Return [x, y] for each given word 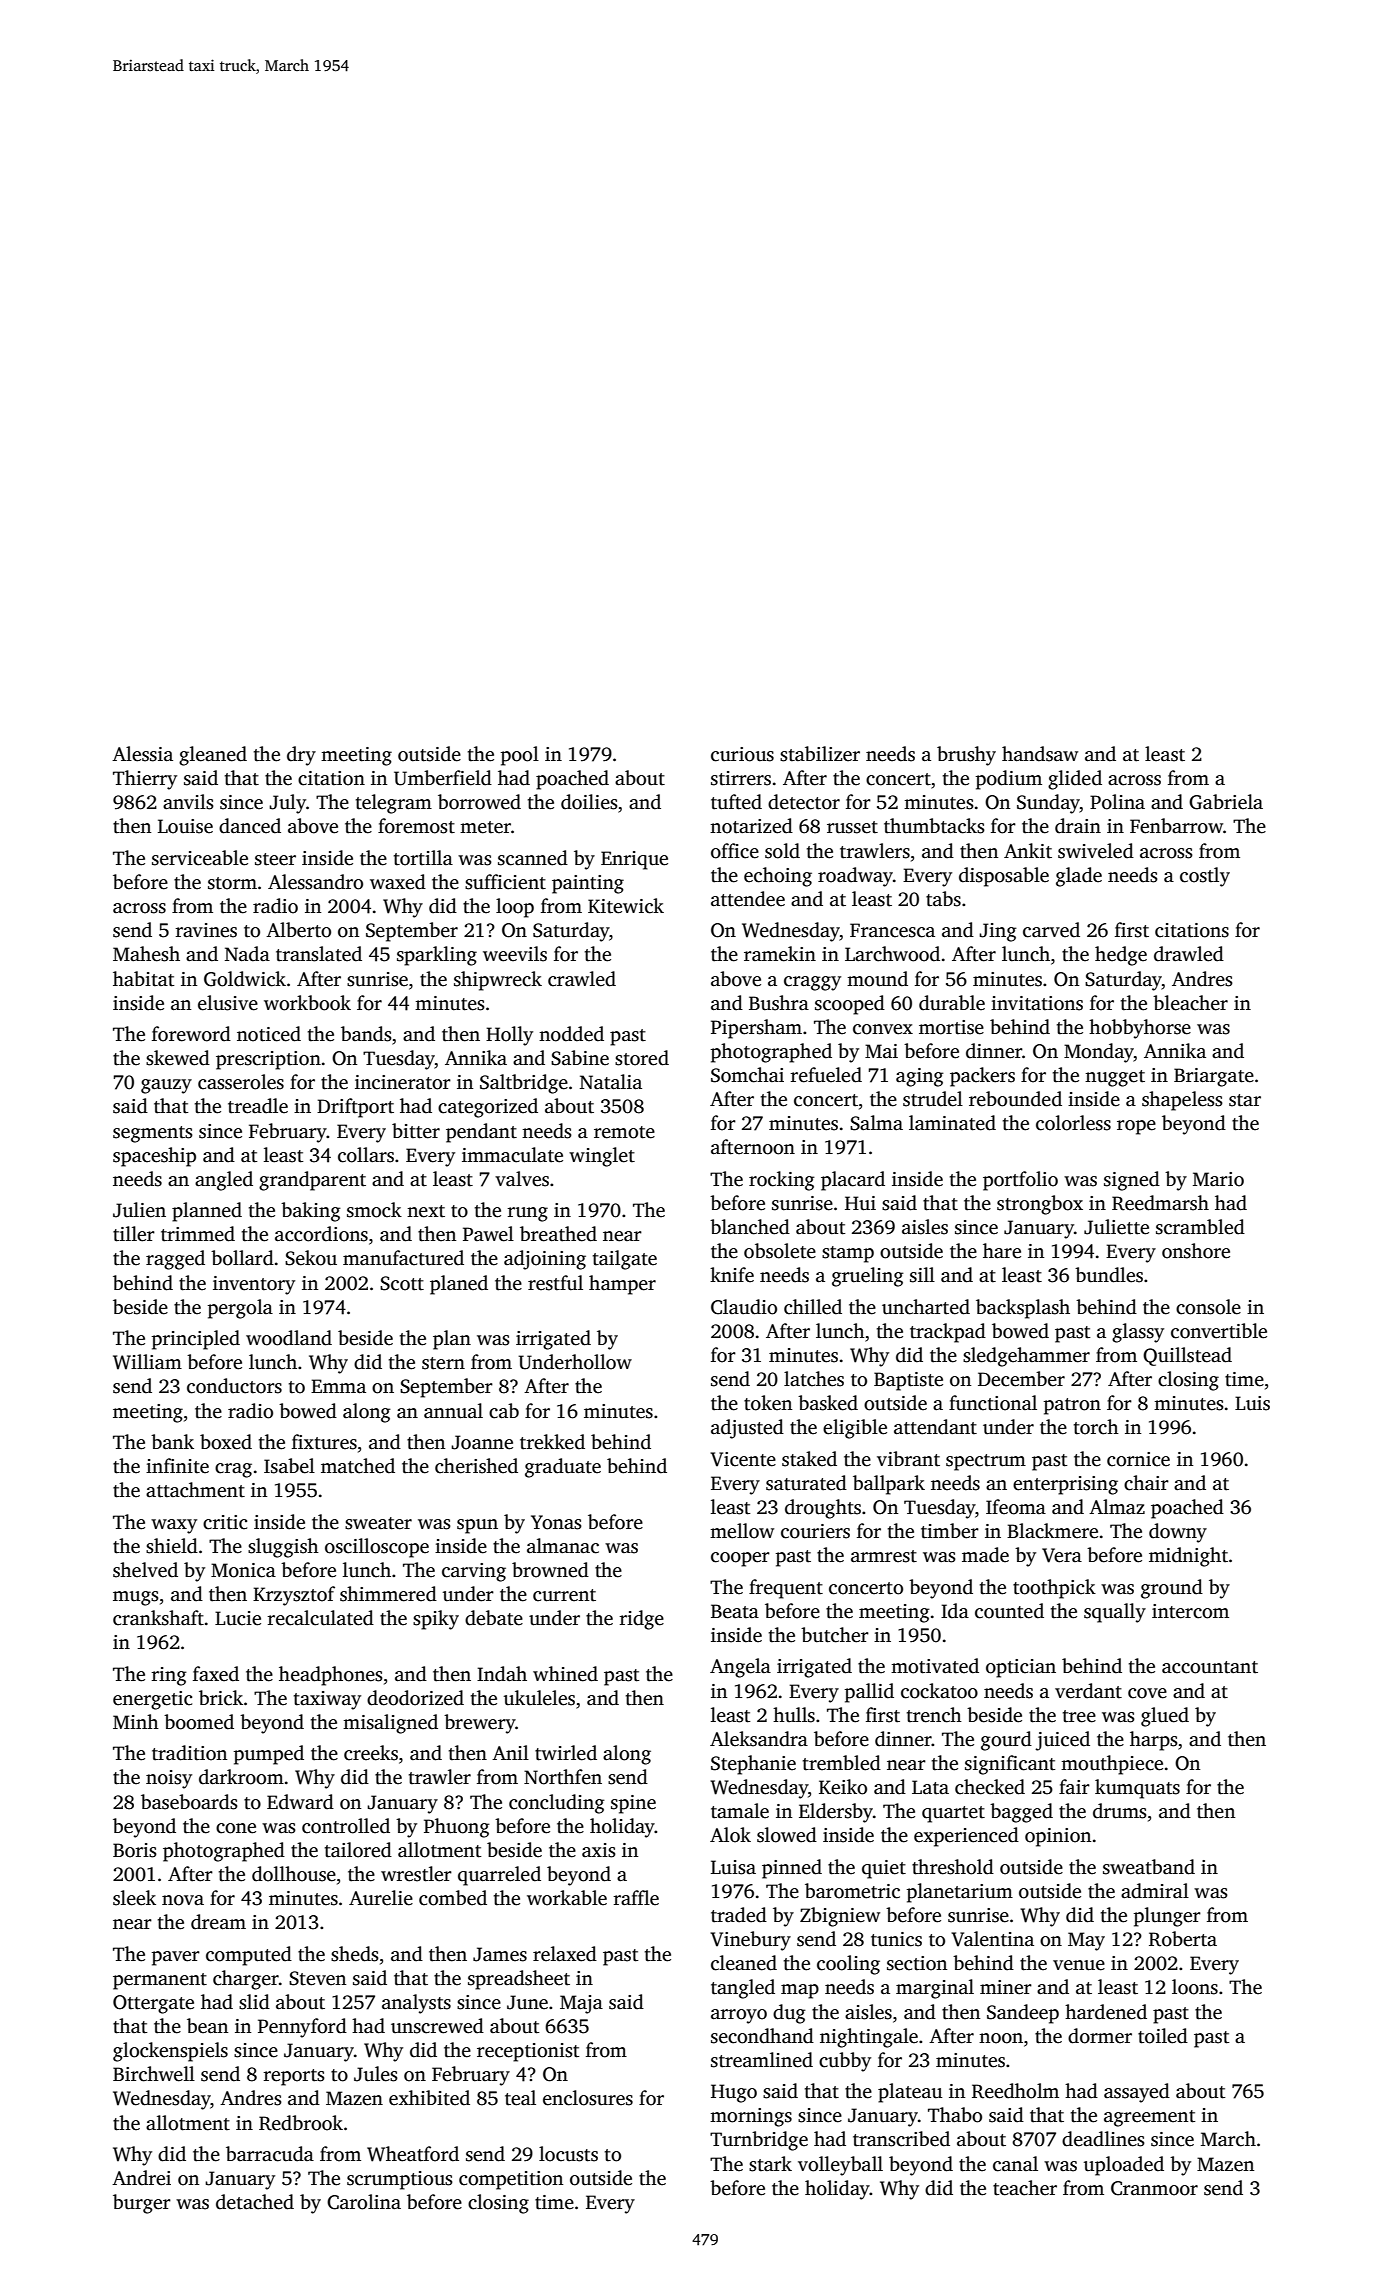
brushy [966, 756]
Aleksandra [759, 1739]
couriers [815, 1531]
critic [225, 1522]
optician [1021, 1668]
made [985, 1555]
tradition [189, 1753]
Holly [509, 1036]
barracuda [270, 2154]
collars [366, 1155]
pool [520, 756]
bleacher [1190, 1003]
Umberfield [443, 778]
